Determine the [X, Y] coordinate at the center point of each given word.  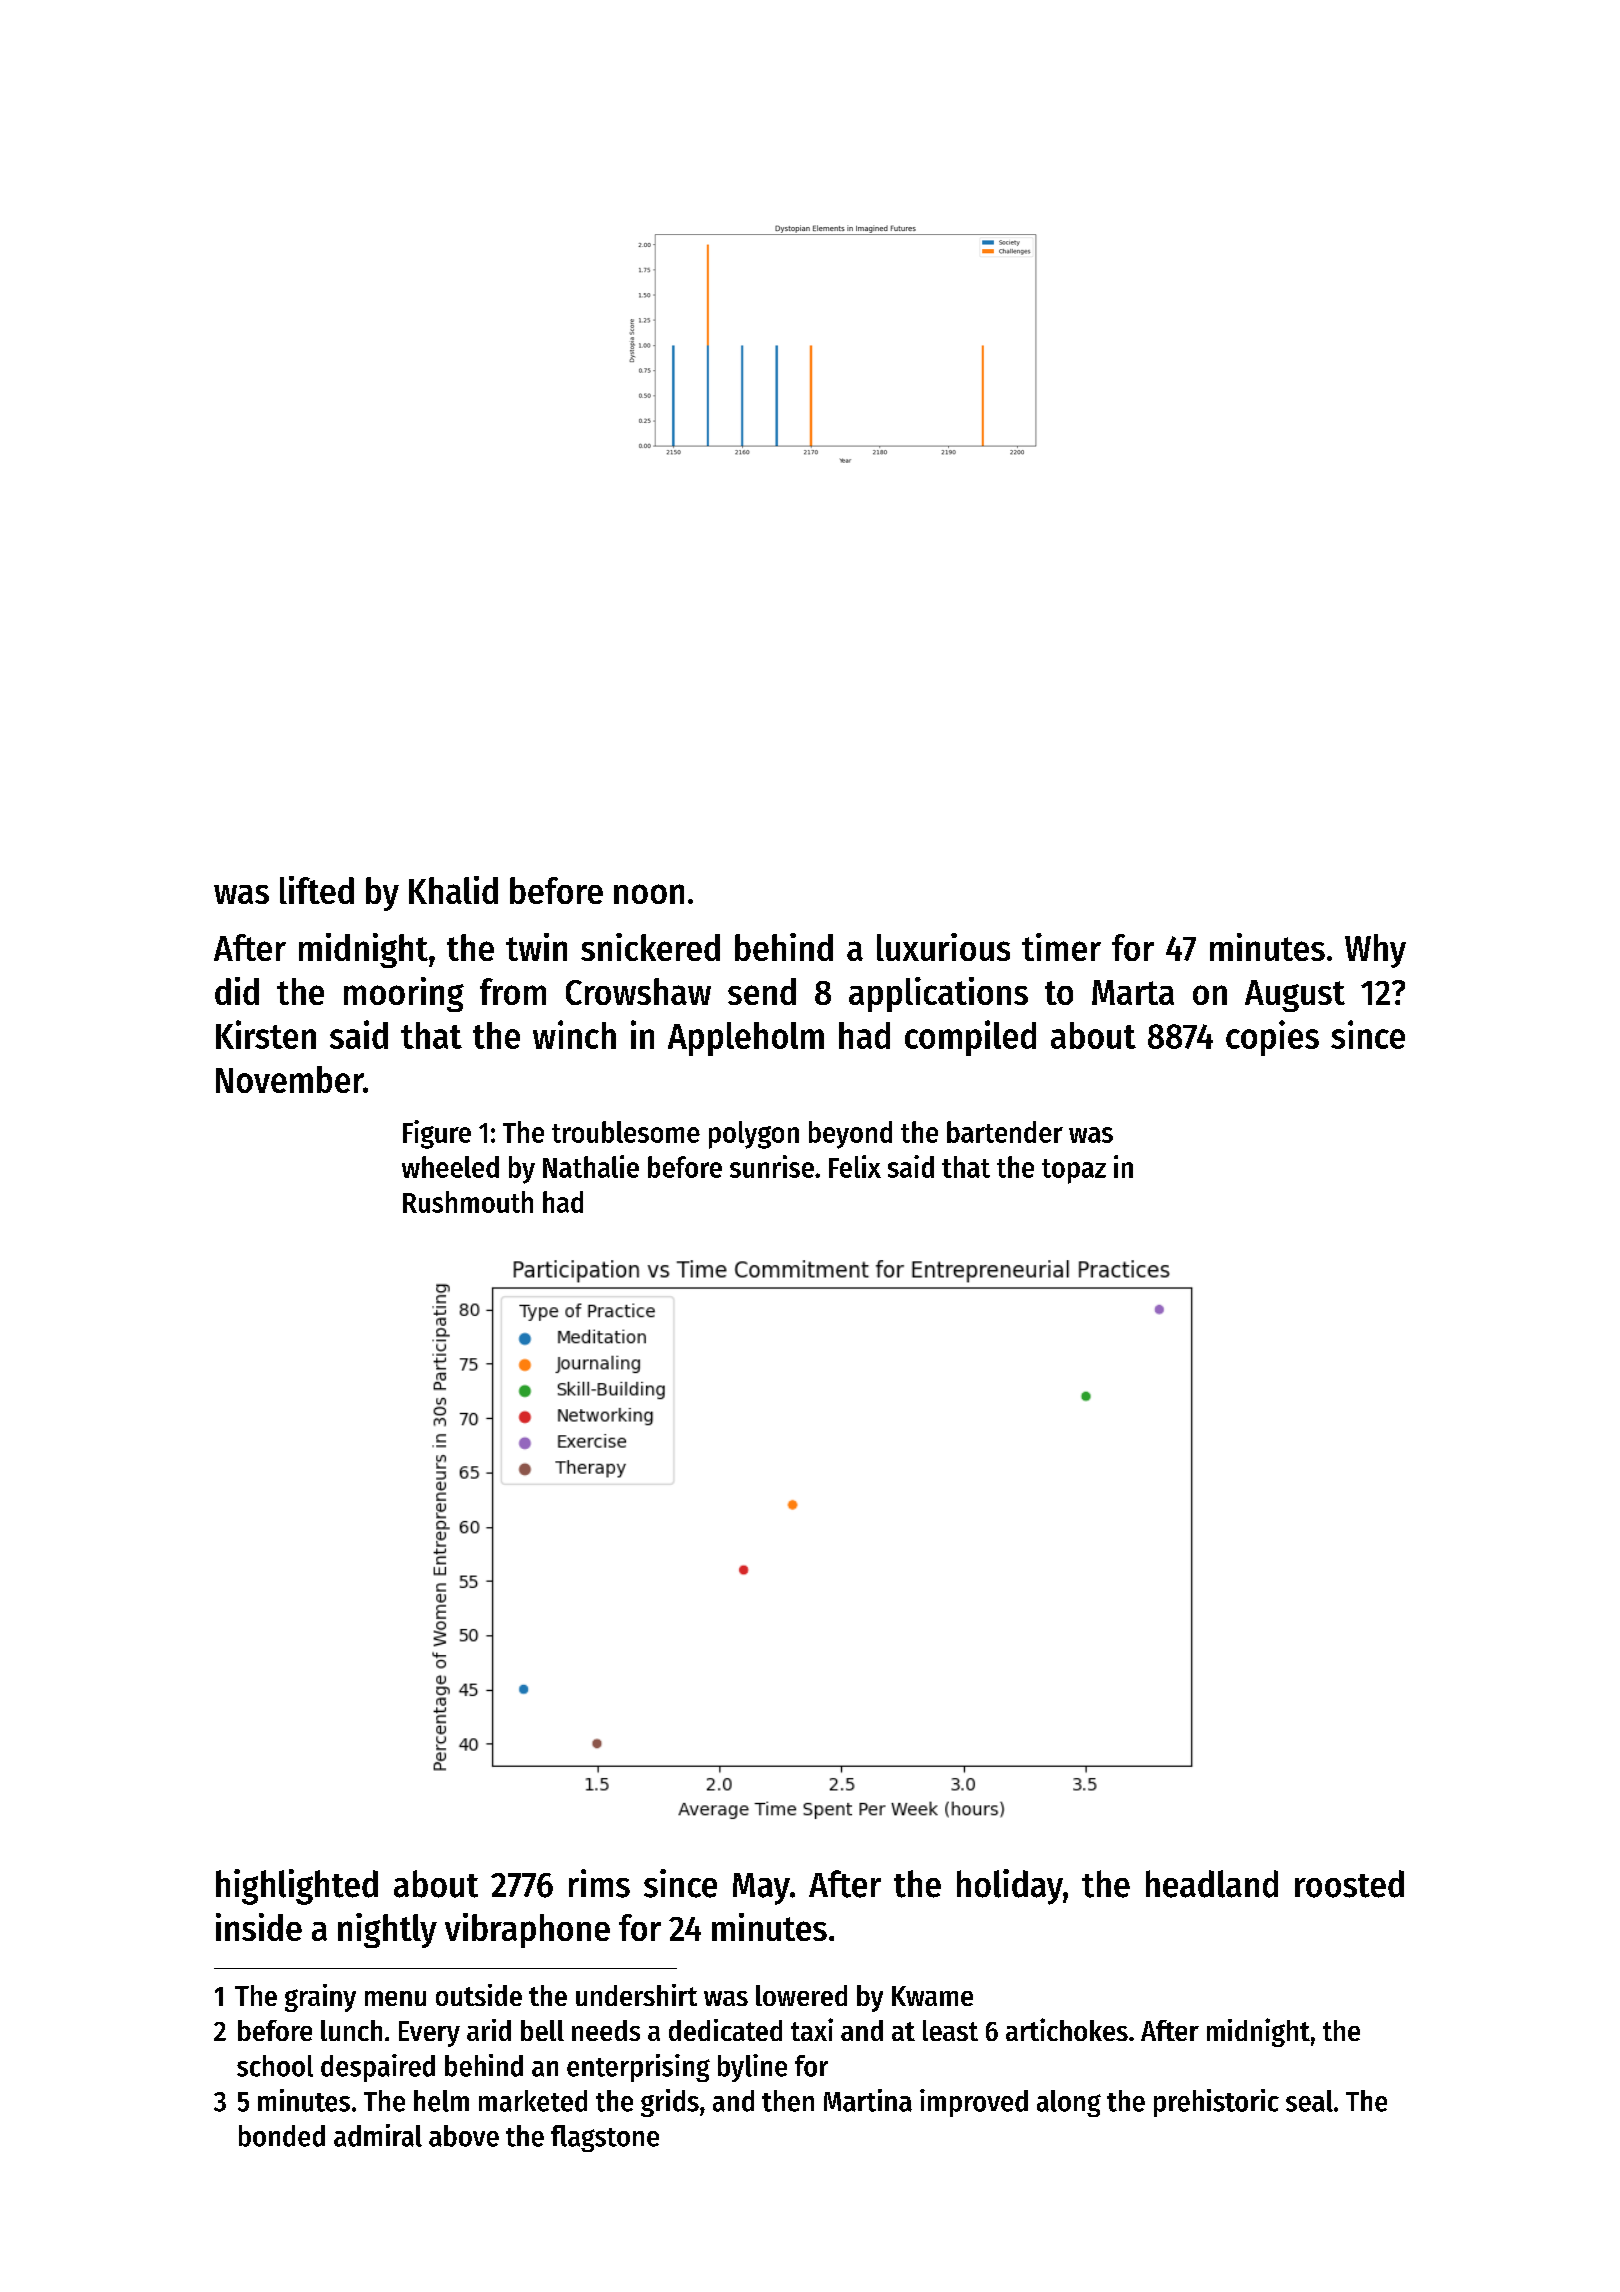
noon [649, 894]
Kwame [932, 1996]
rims [599, 1883]
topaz [1074, 1171]
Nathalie [591, 1166]
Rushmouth [468, 1202]
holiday [1010, 1887]
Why [1375, 951]
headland [1212, 1884]
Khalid [453, 890]
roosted [1349, 1884]
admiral [378, 2135]
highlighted [297, 1887]
